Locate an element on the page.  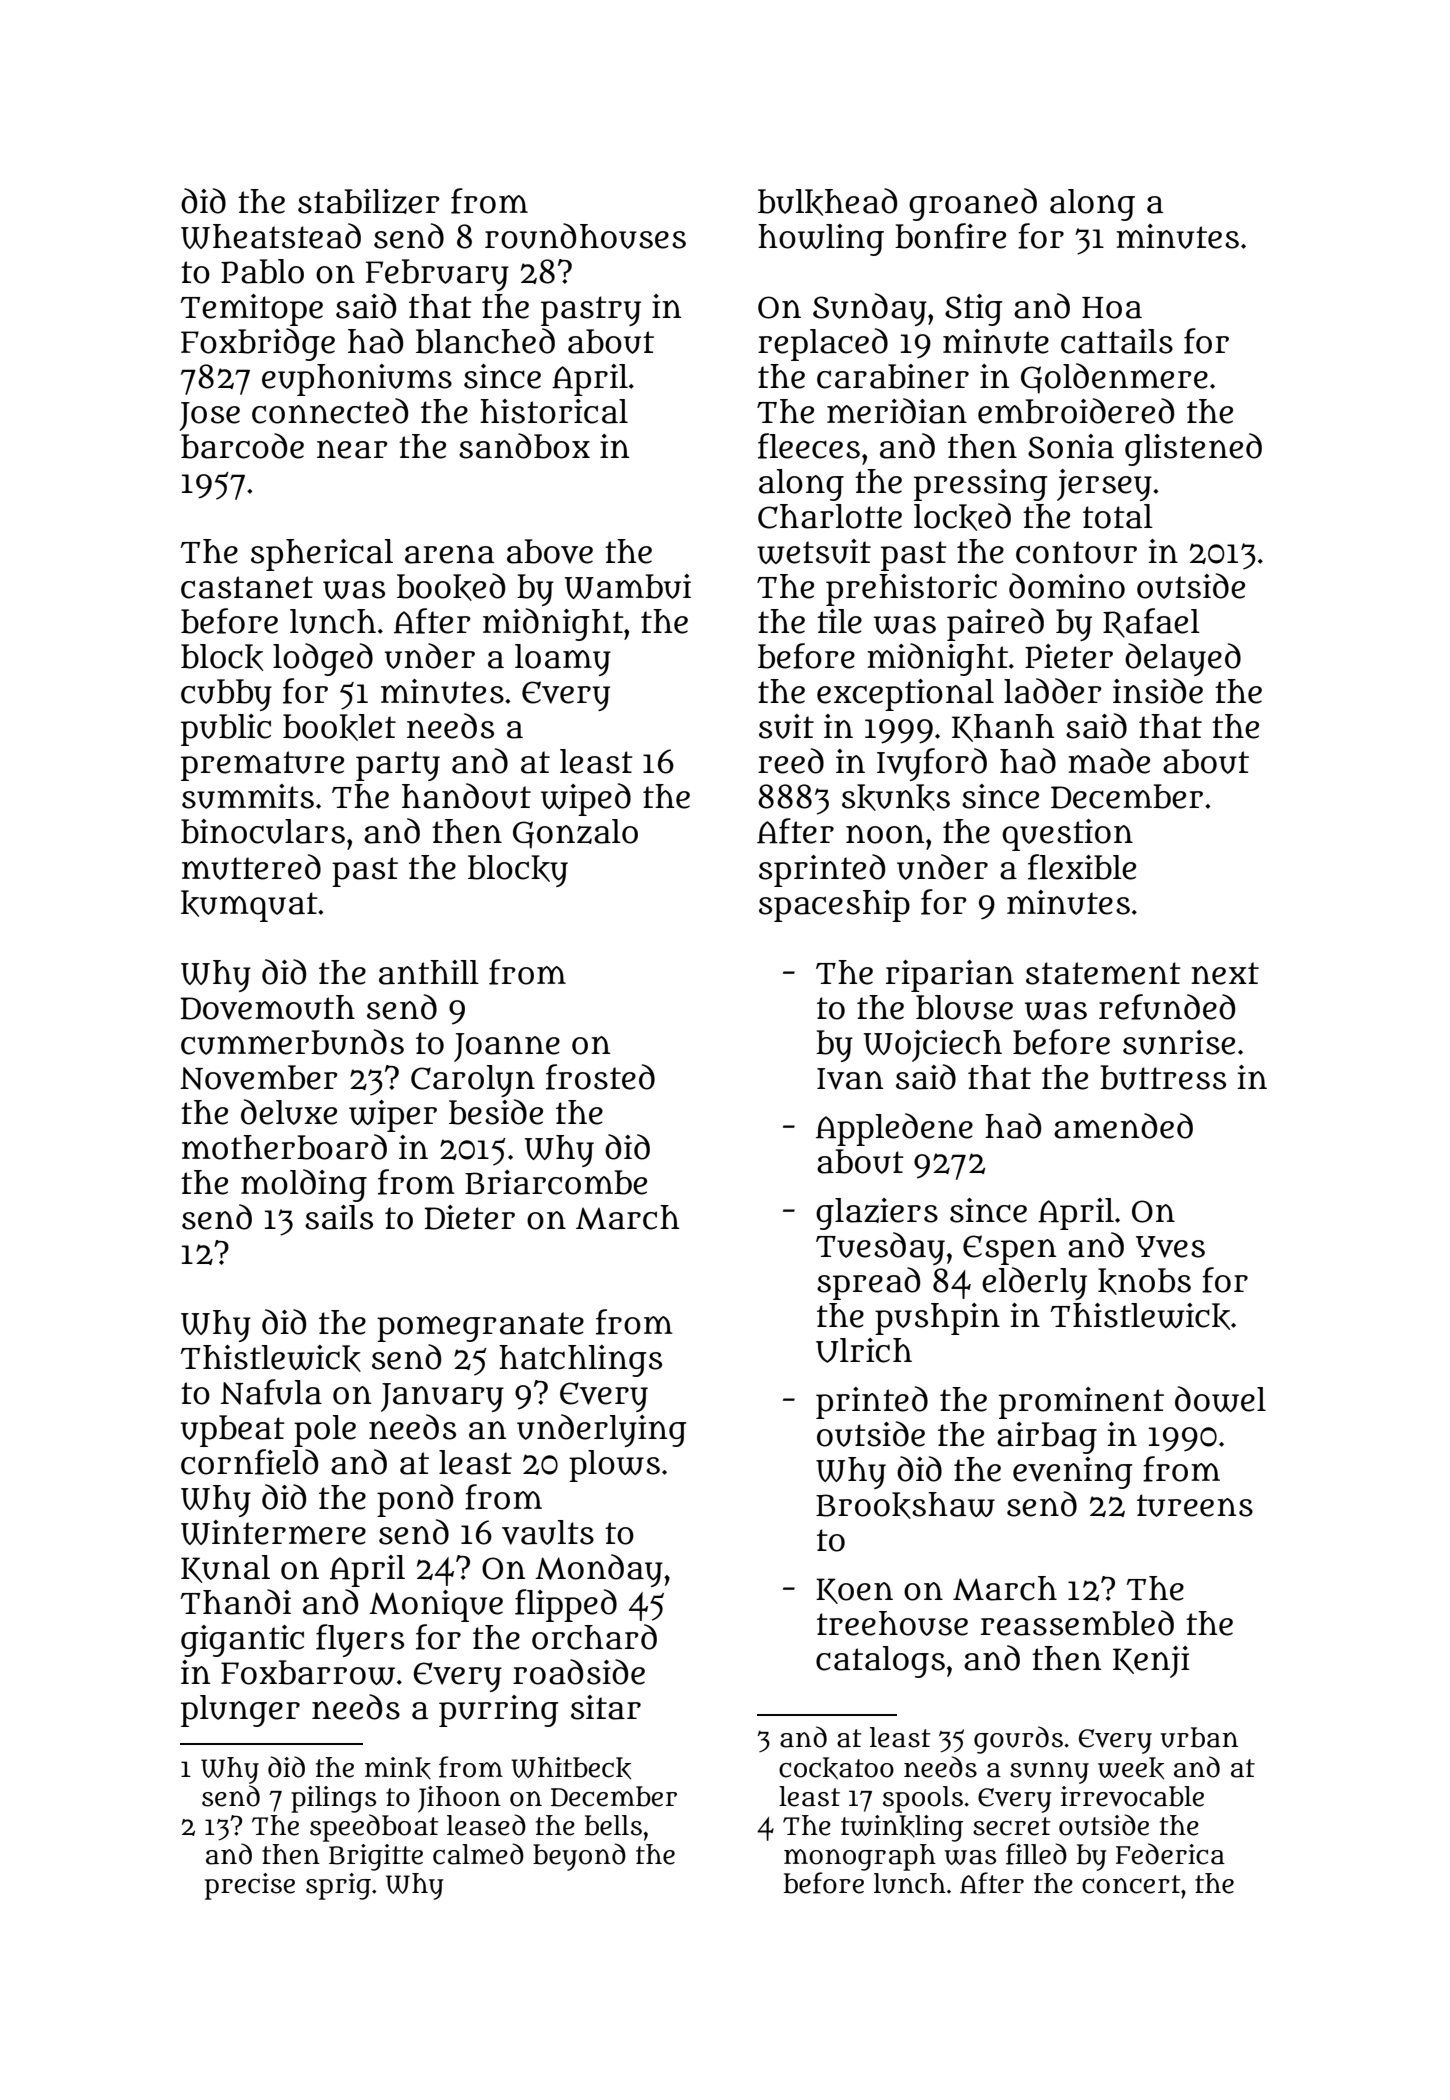
groaned is located at coordinates (973, 204).
